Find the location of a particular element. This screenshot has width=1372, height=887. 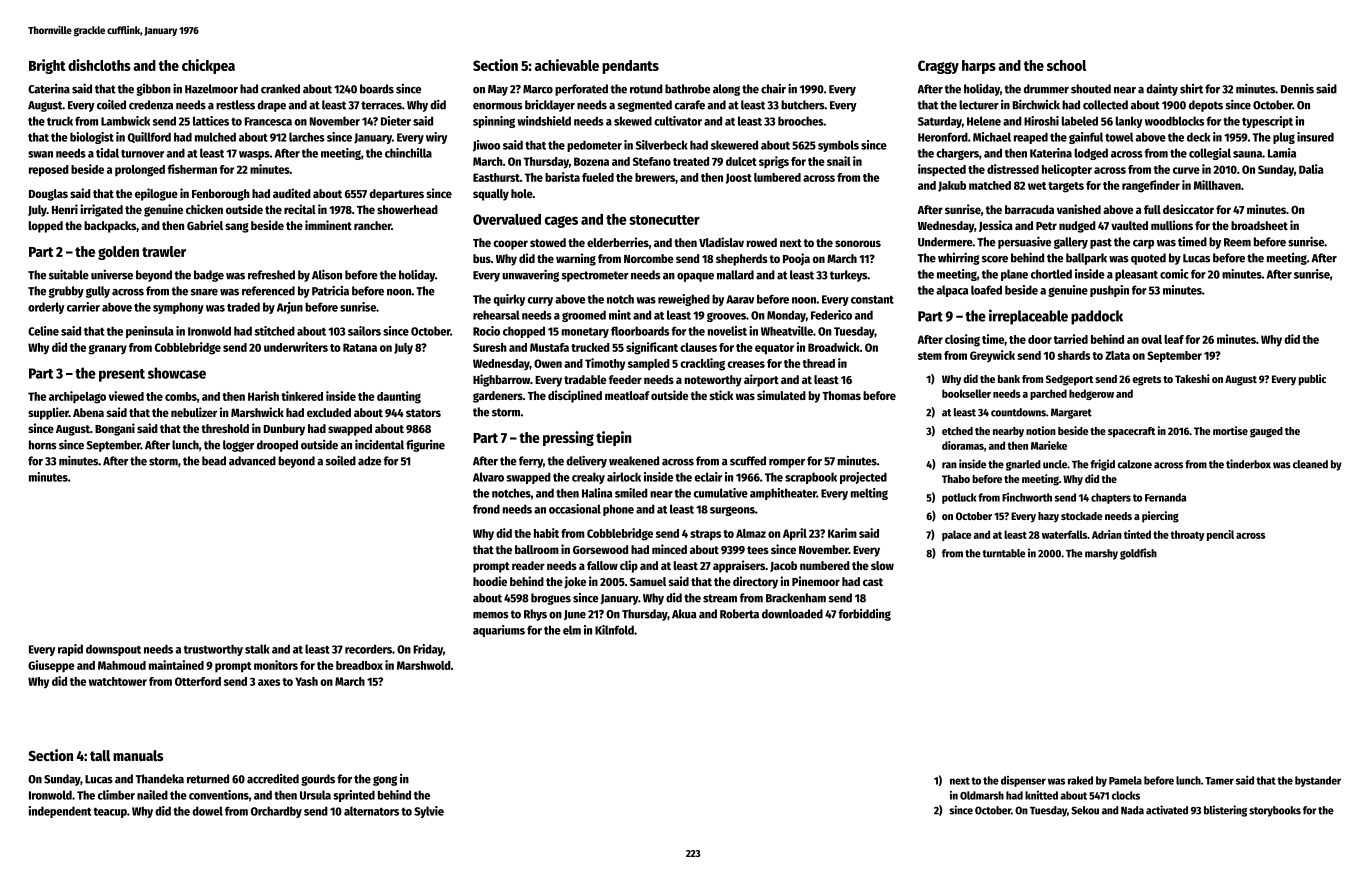

spacecraft is located at coordinates (1131, 432).
